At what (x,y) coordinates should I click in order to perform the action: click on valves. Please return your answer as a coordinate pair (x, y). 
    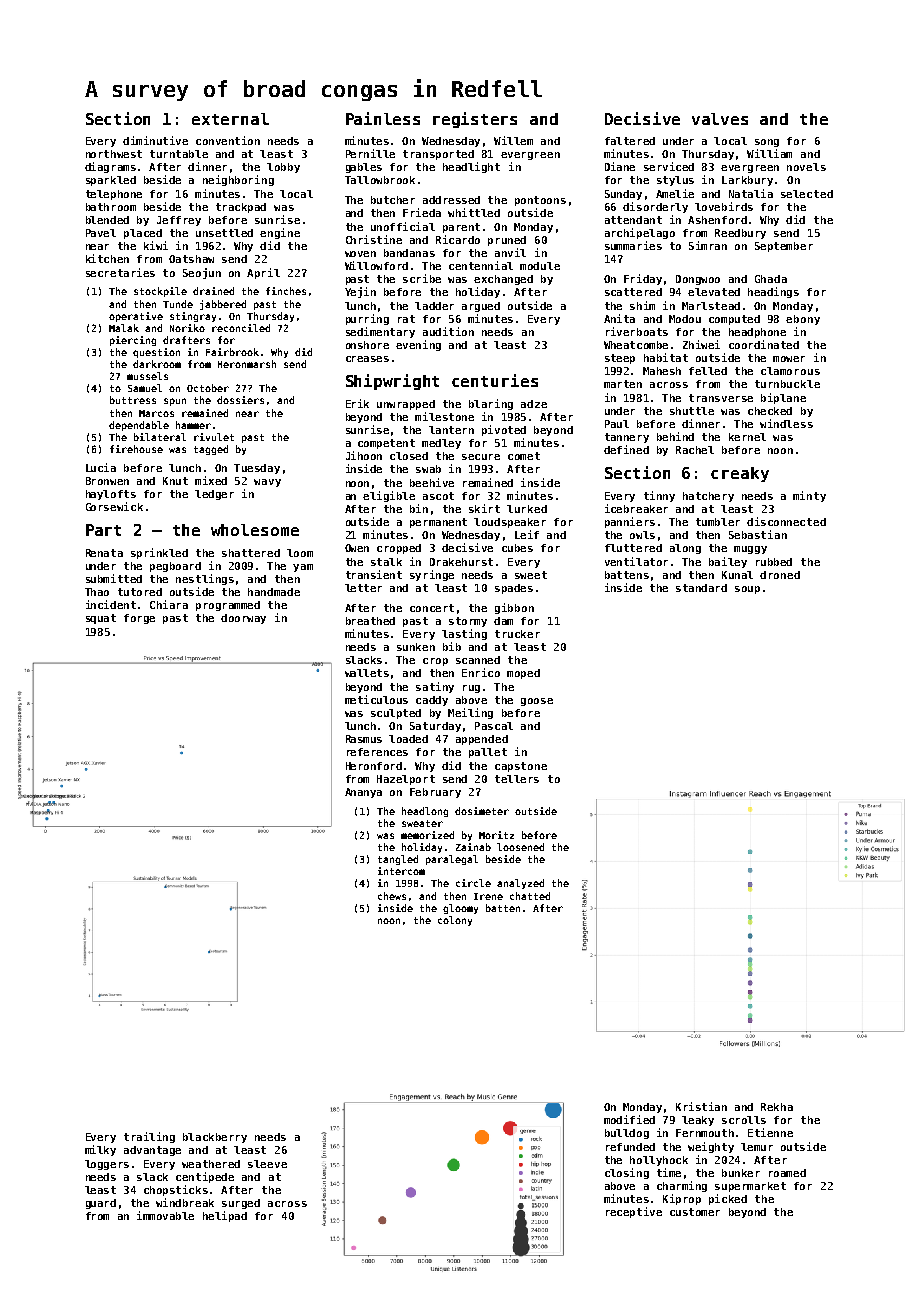
    Looking at the image, I should click on (720, 119).
